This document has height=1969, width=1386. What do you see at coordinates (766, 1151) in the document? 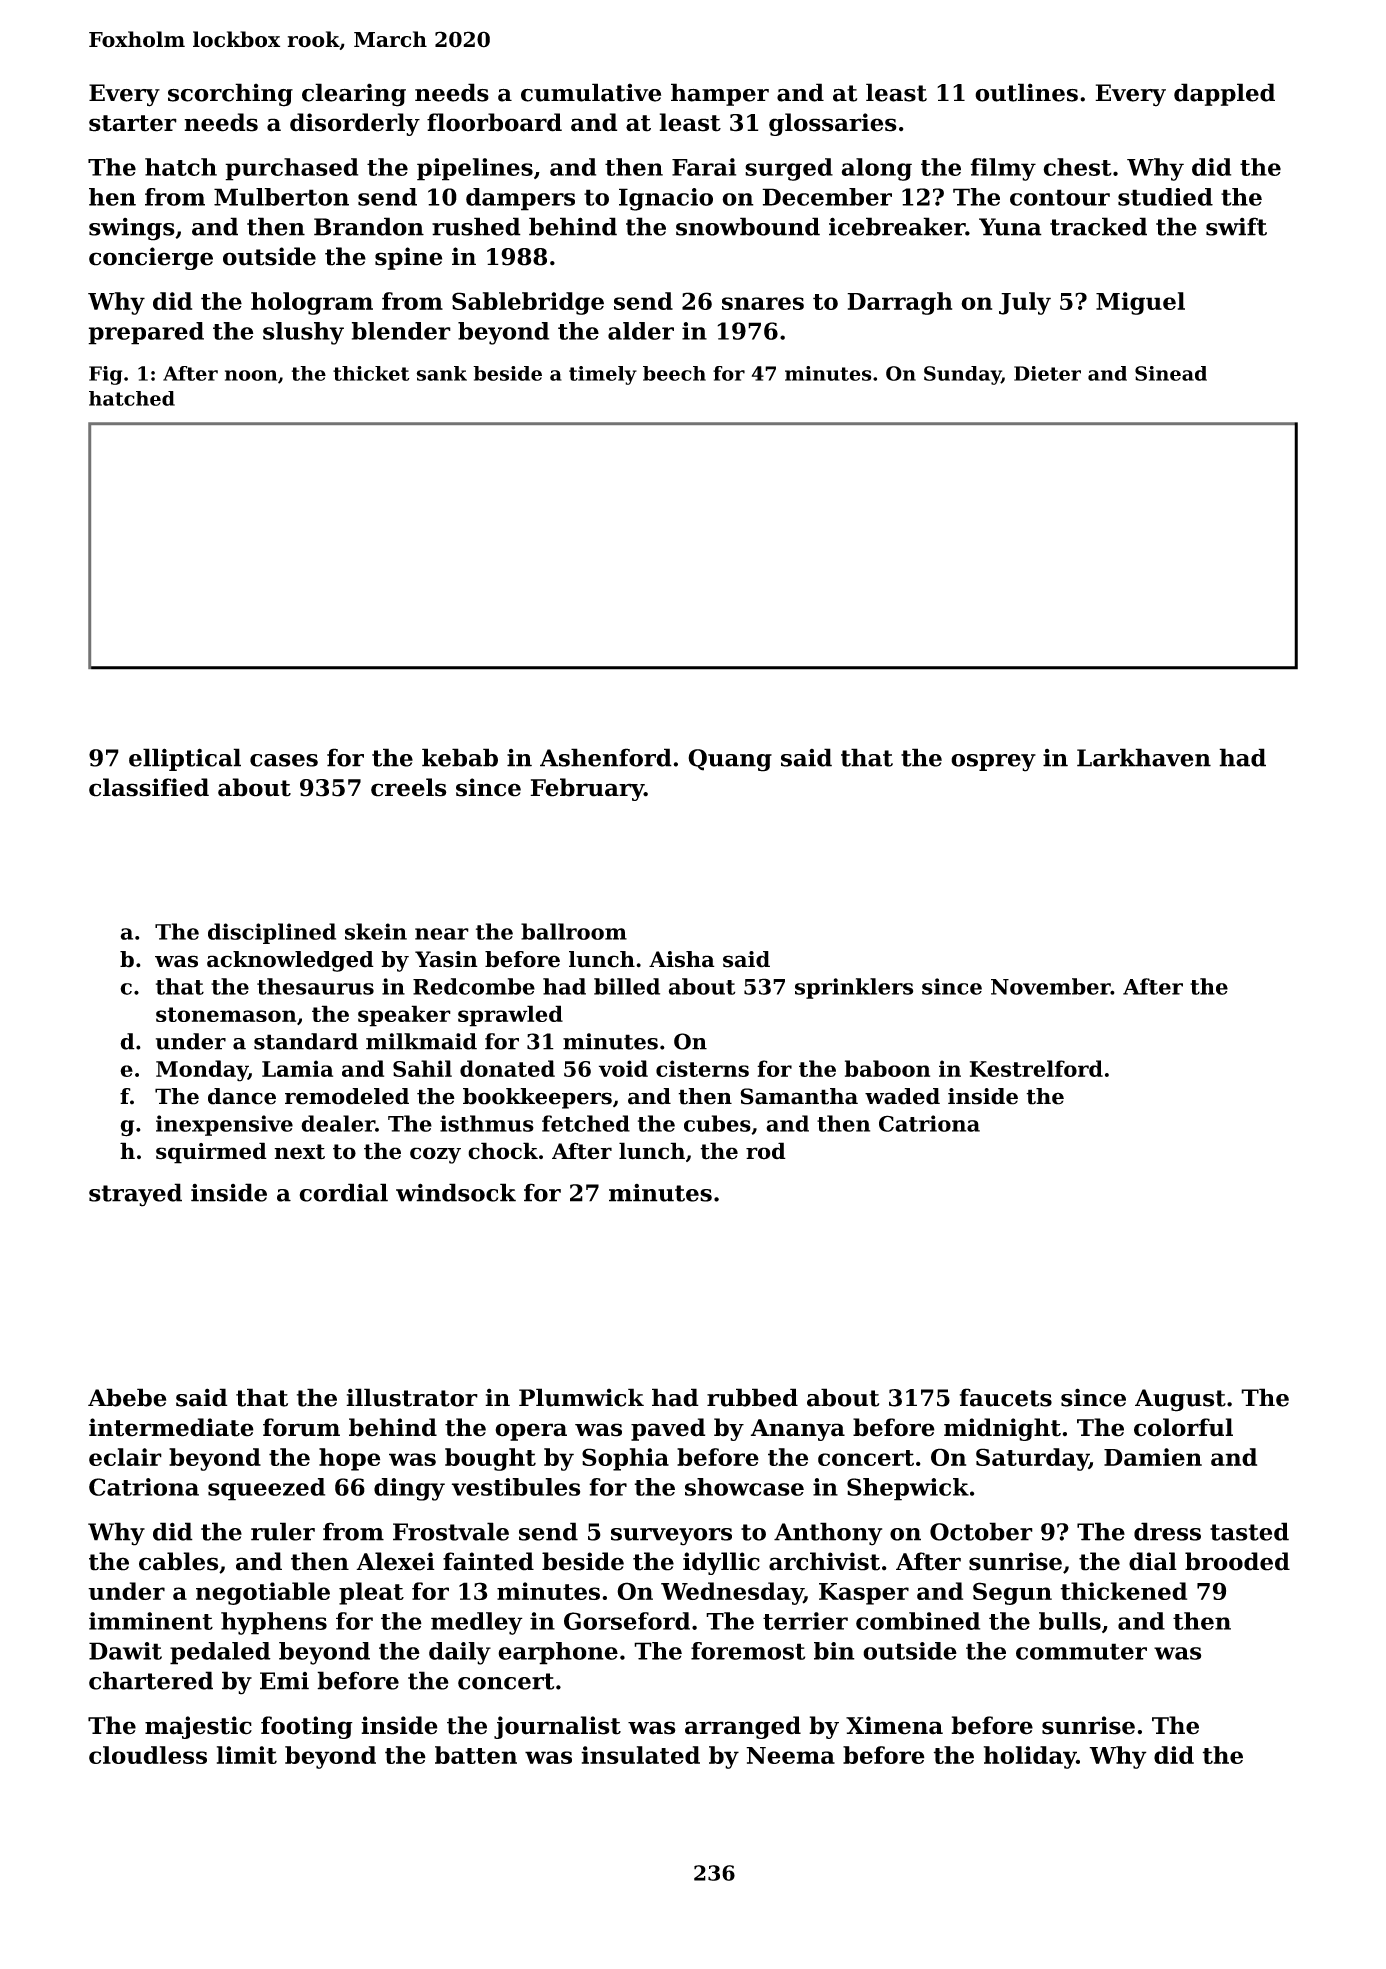
I see `rod` at bounding box center [766, 1151].
